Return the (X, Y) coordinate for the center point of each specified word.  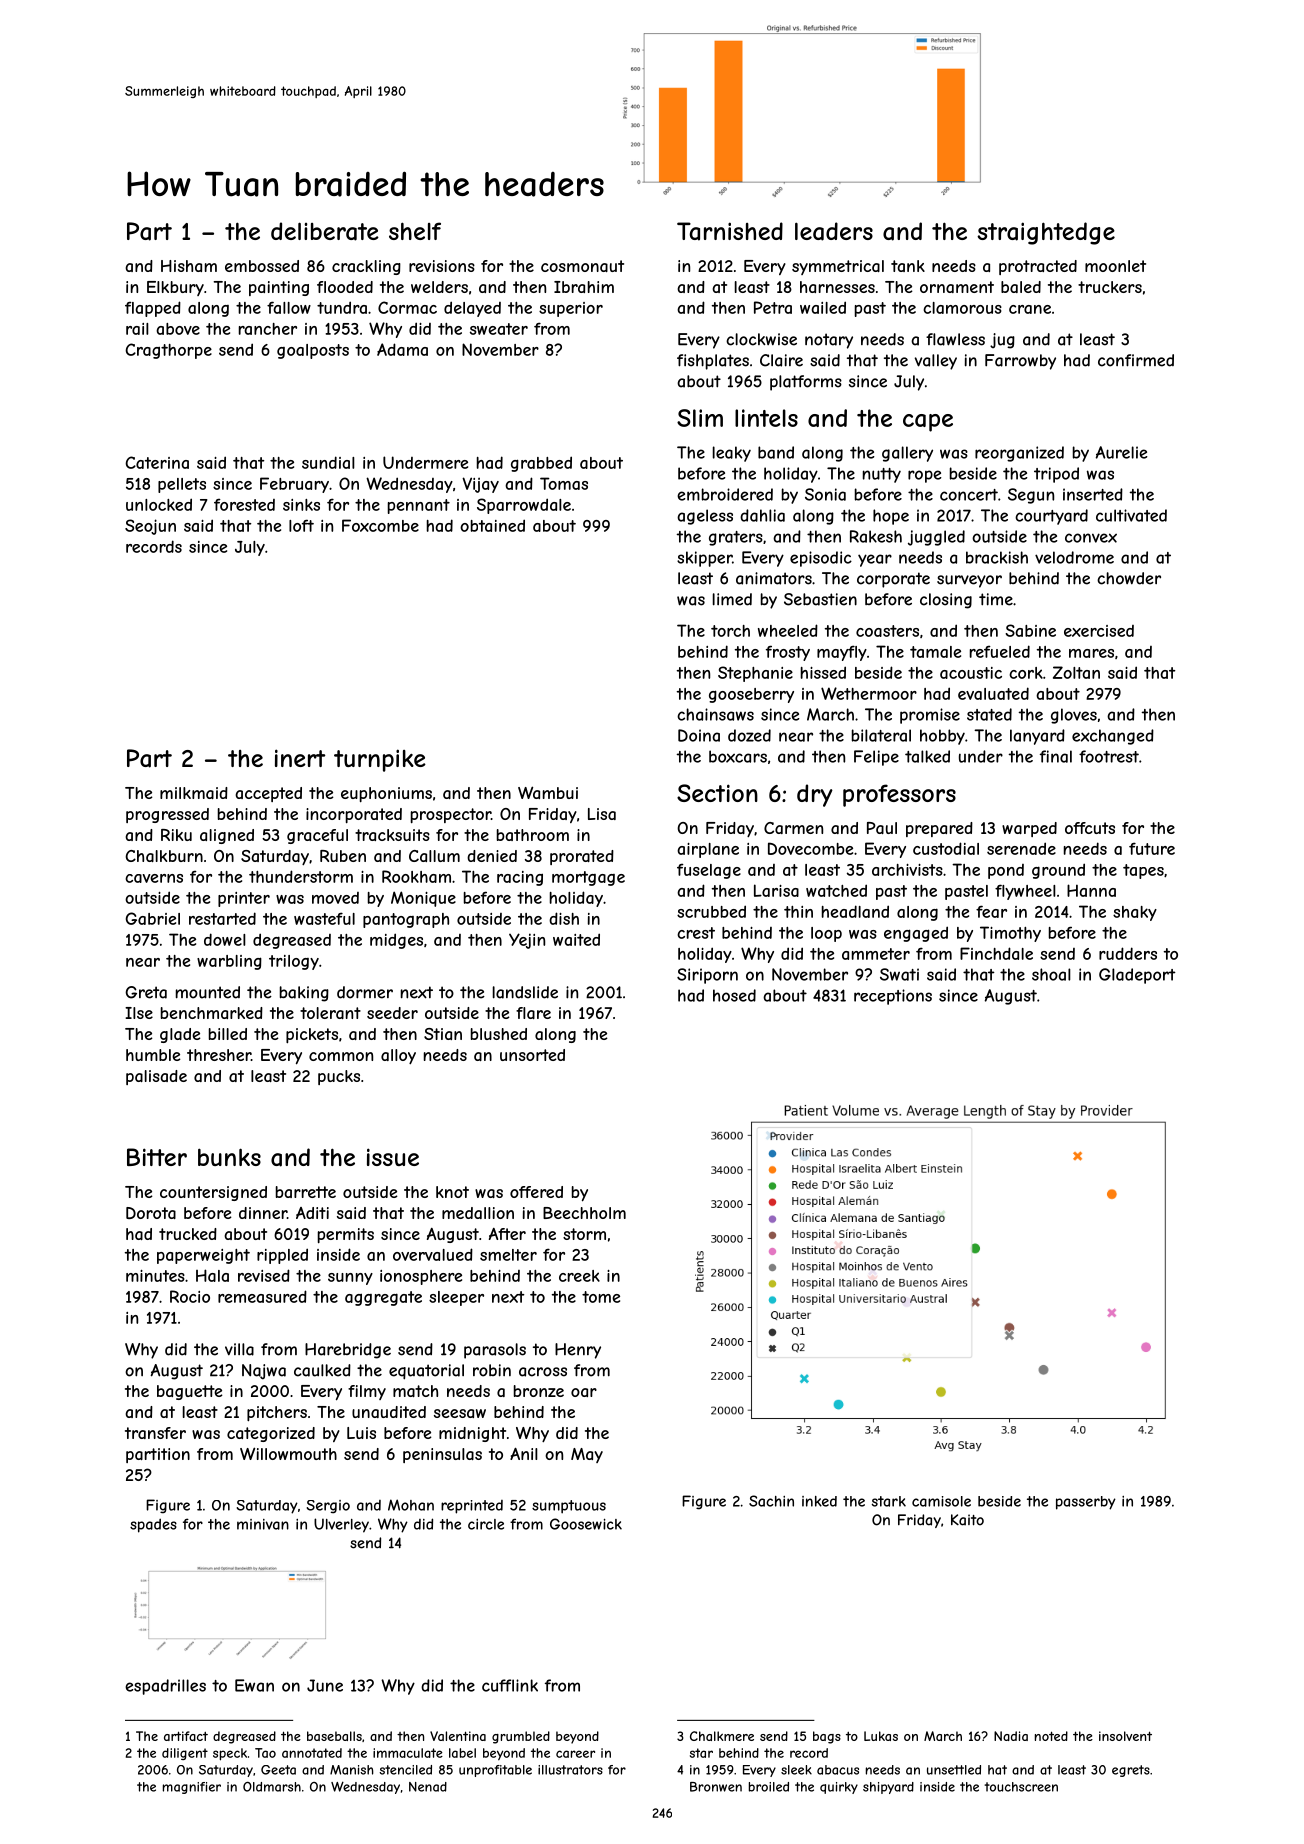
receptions (893, 997)
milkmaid (194, 793)
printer (244, 899)
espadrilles (165, 1687)
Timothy (1010, 934)
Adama (402, 349)
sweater (499, 329)
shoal (1051, 974)
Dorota (151, 1213)
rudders (1128, 953)
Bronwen (716, 1787)
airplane (708, 850)
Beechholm (584, 1213)
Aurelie (1122, 452)
